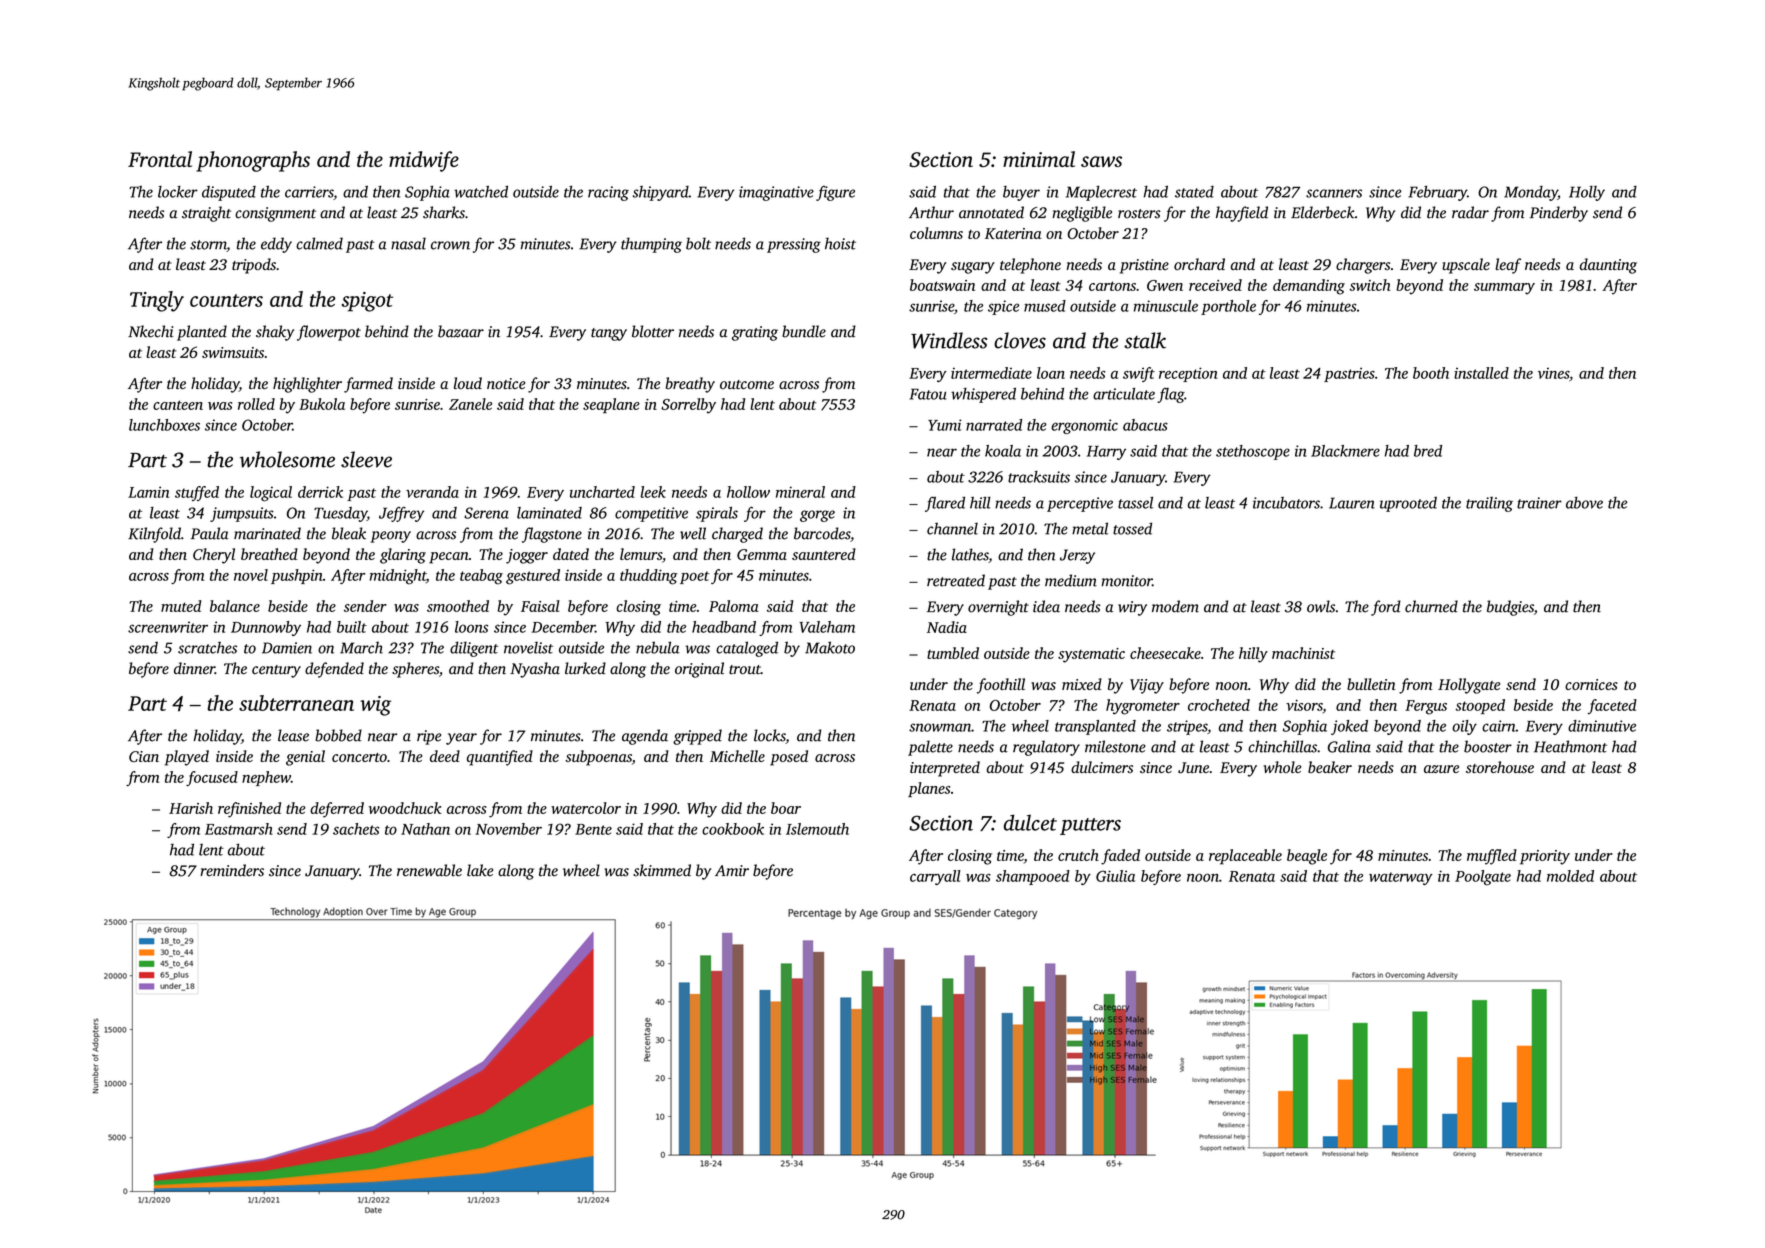 The image size is (1765, 1248). Describe the element at coordinates (232, 870) in the image. I see `reminders` at that location.
